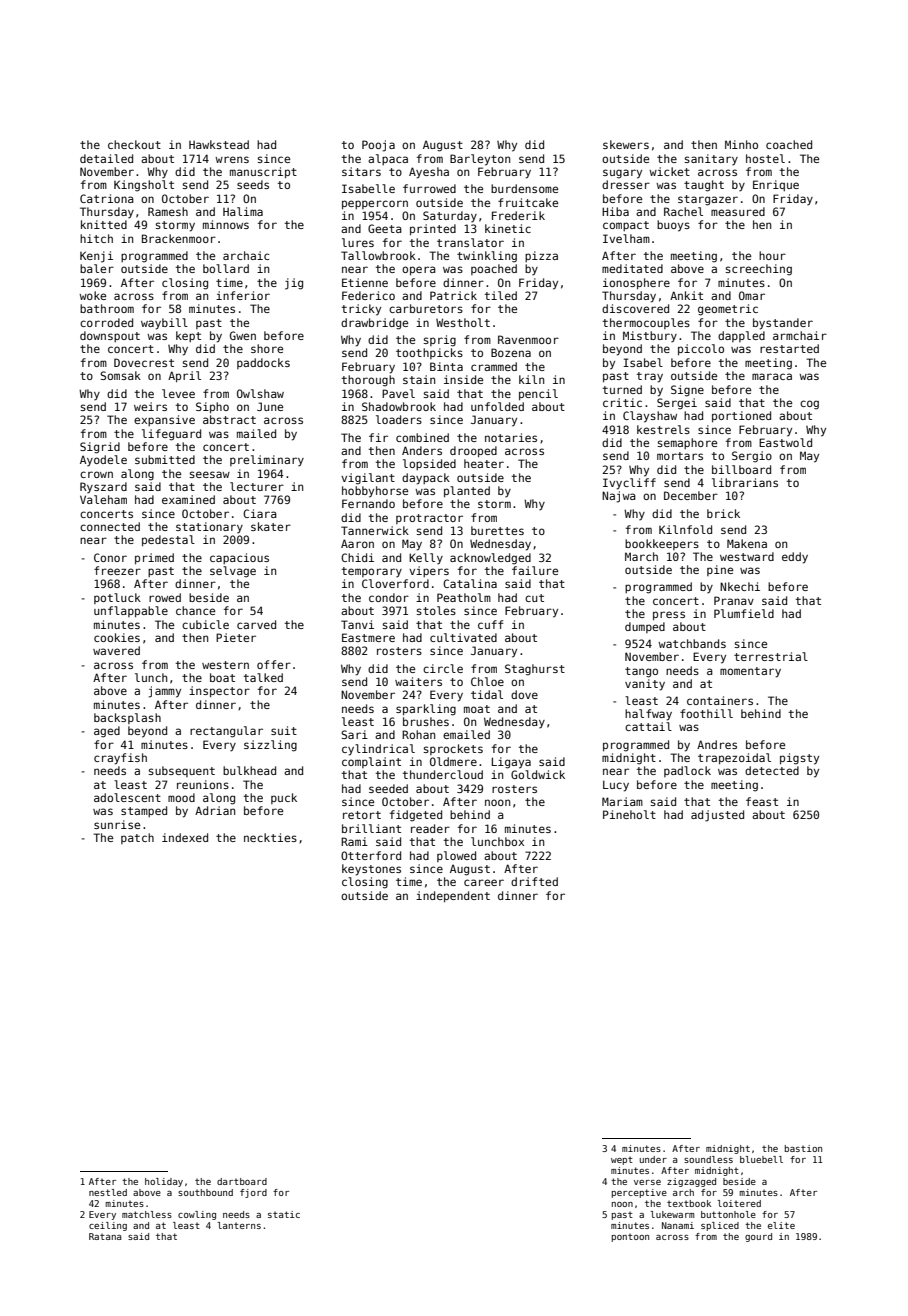  I want to click on Kelly, so click(426, 559).
